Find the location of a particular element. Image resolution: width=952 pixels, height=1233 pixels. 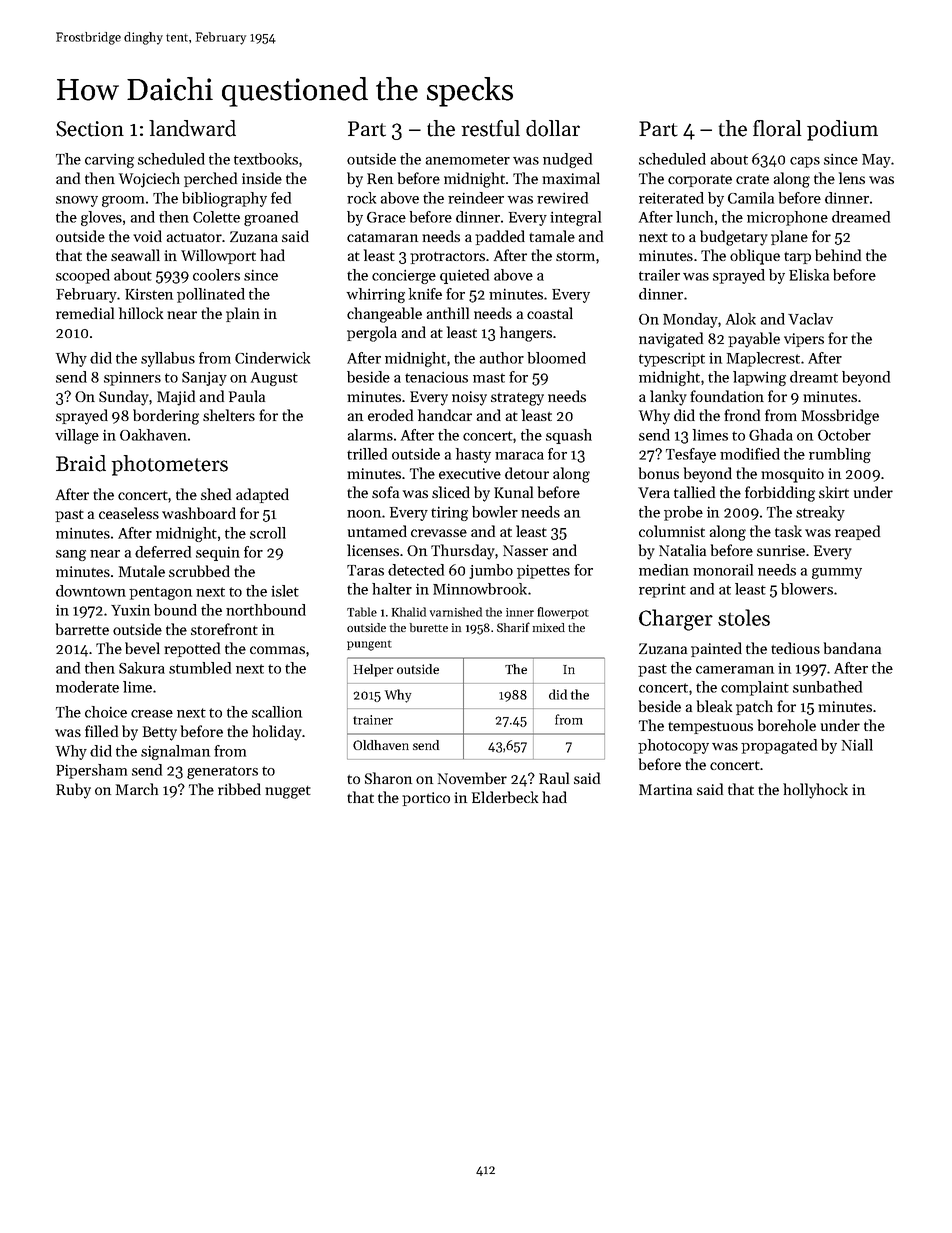

painted is located at coordinates (716, 649).
